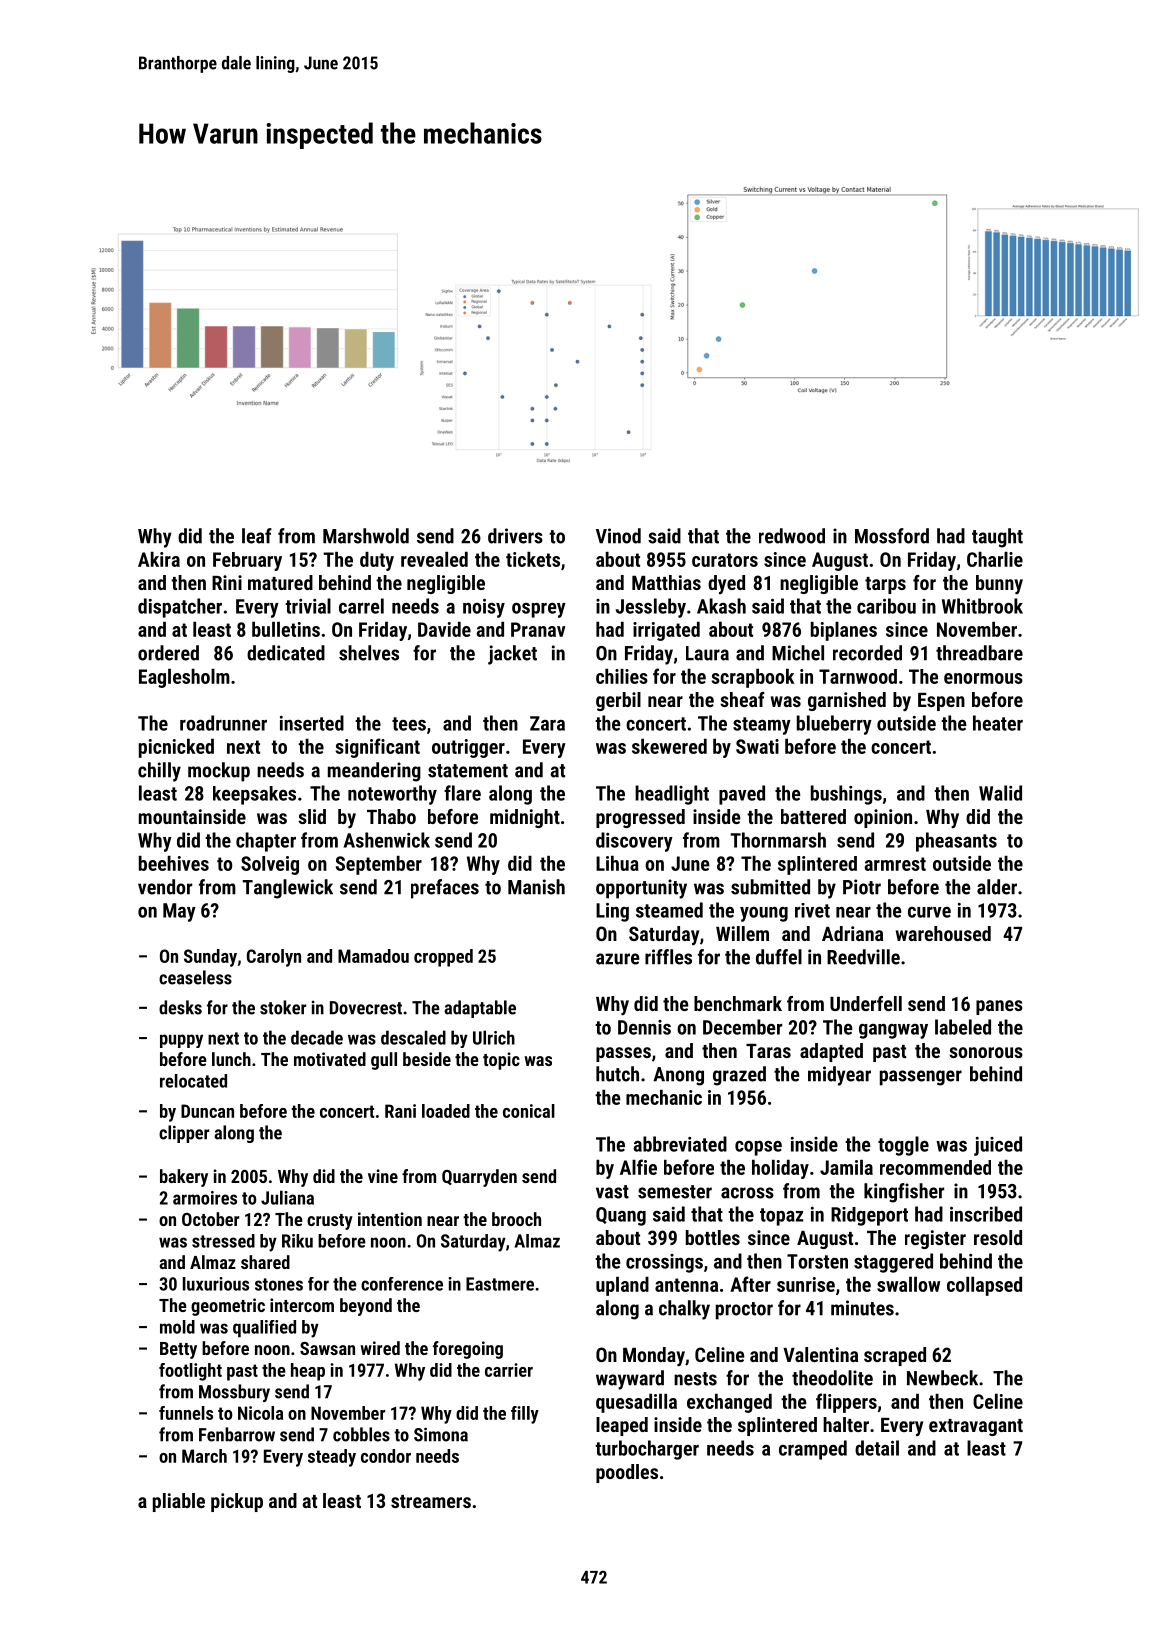  What do you see at coordinates (638, 1167) in the page?
I see `Alfie` at bounding box center [638, 1167].
